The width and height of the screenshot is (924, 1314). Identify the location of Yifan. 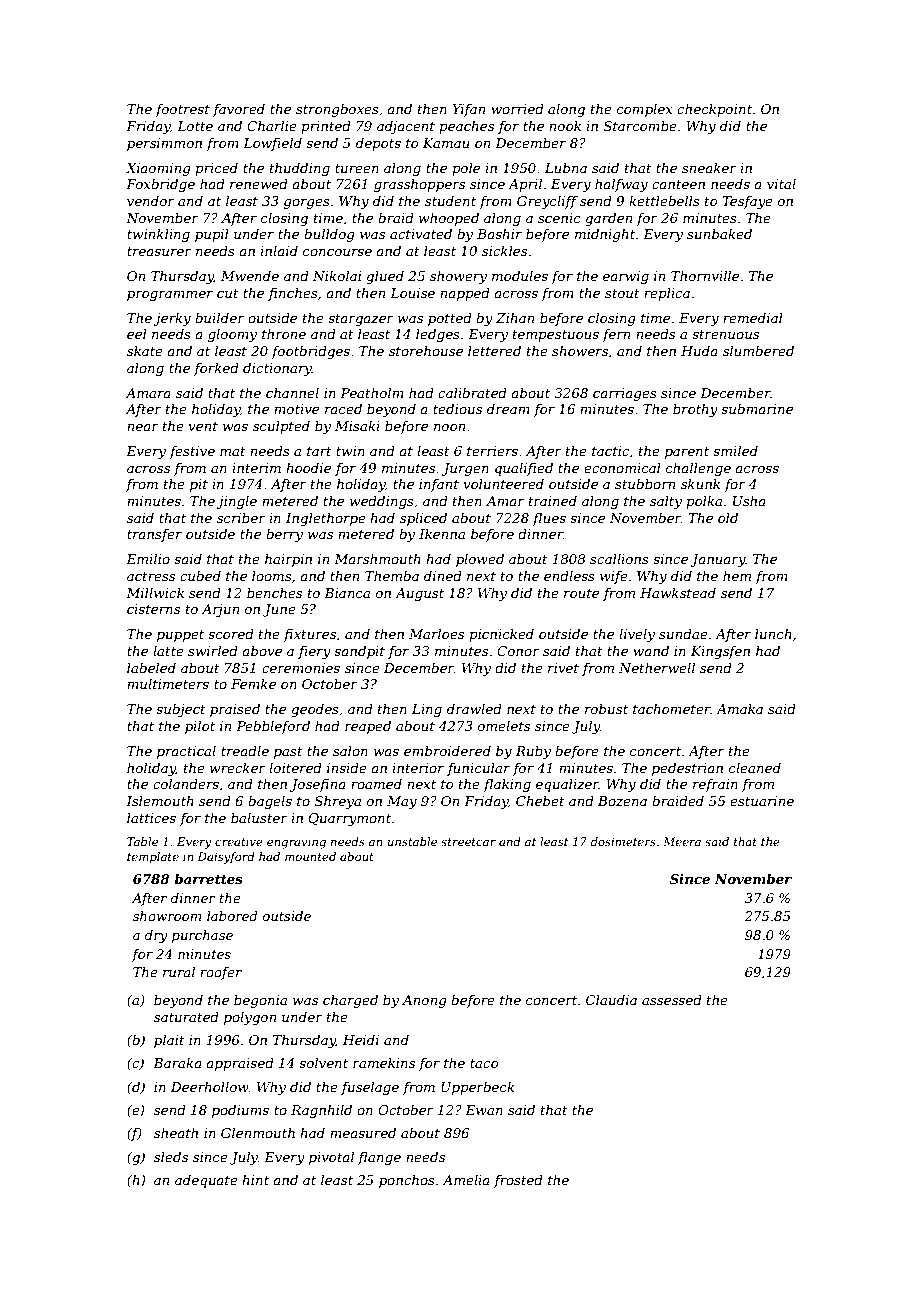
(469, 110).
